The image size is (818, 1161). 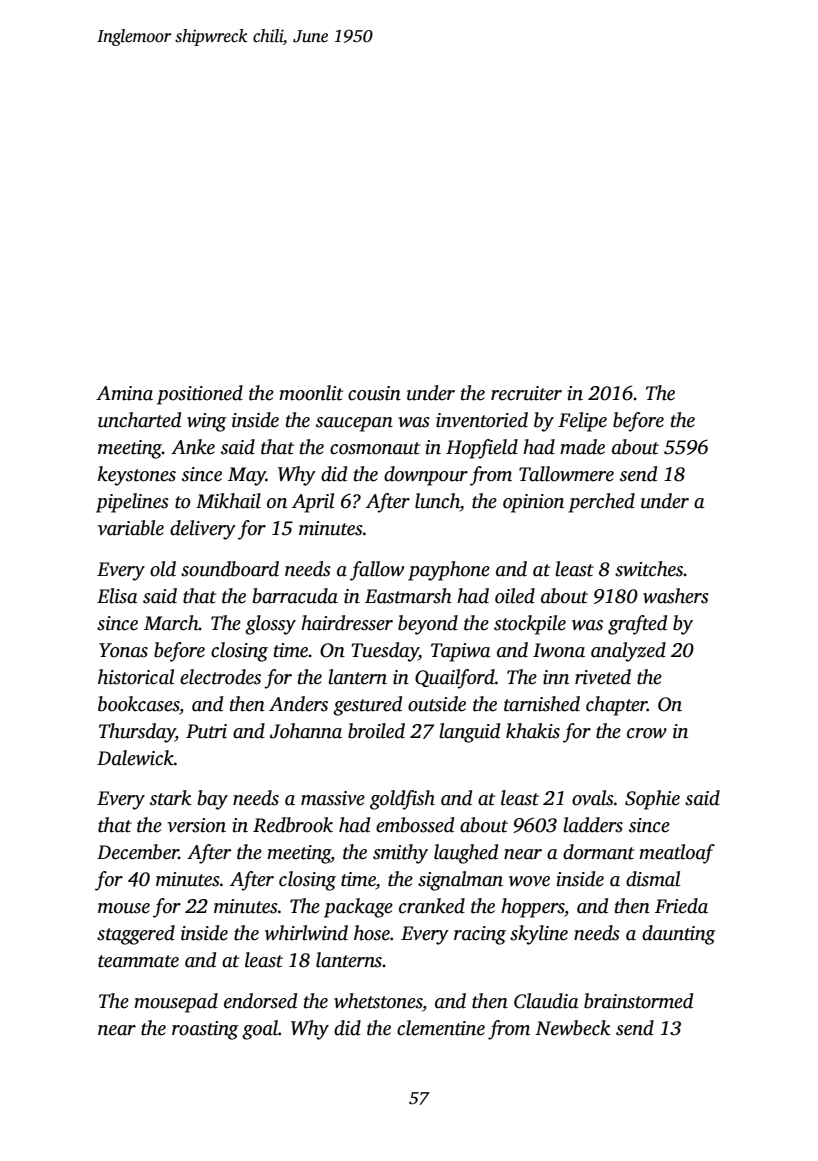 What do you see at coordinates (260, 1001) in the image?
I see `endorsed` at bounding box center [260, 1001].
